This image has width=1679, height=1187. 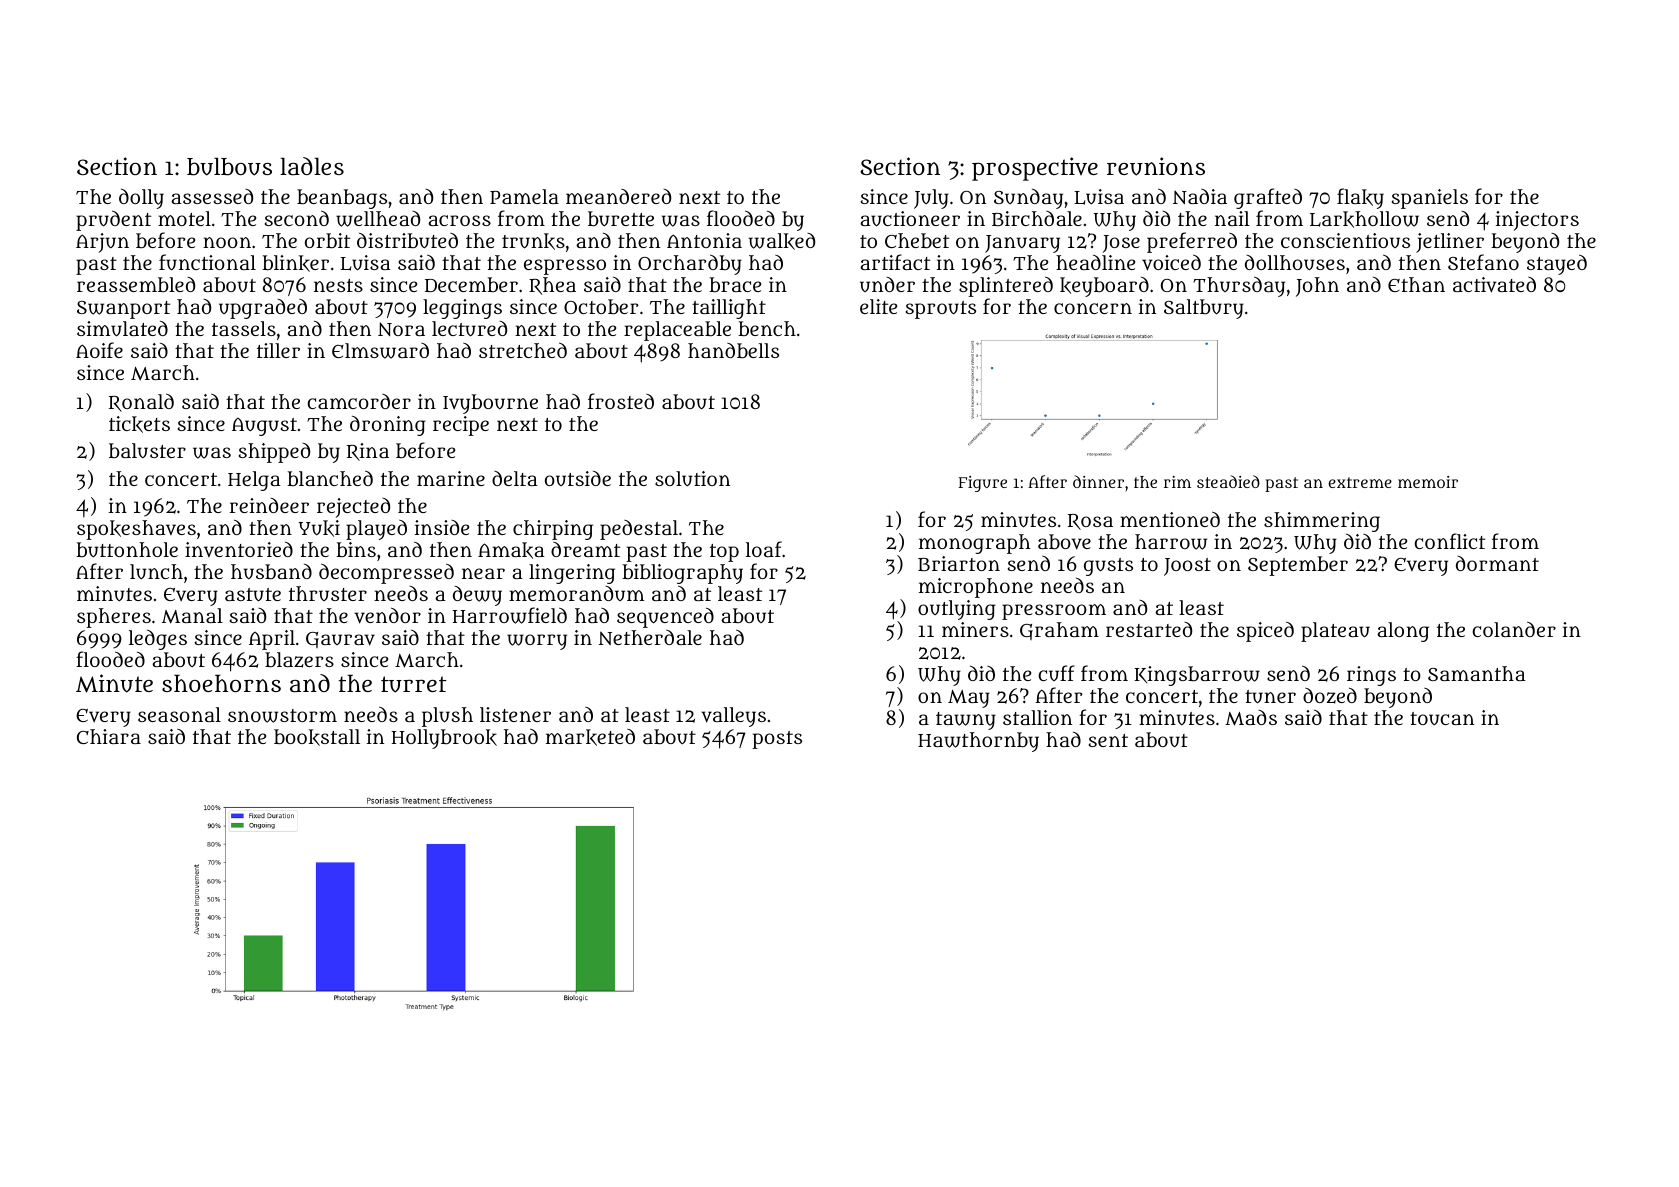 What do you see at coordinates (477, 596) in the image?
I see `dewy` at bounding box center [477, 596].
